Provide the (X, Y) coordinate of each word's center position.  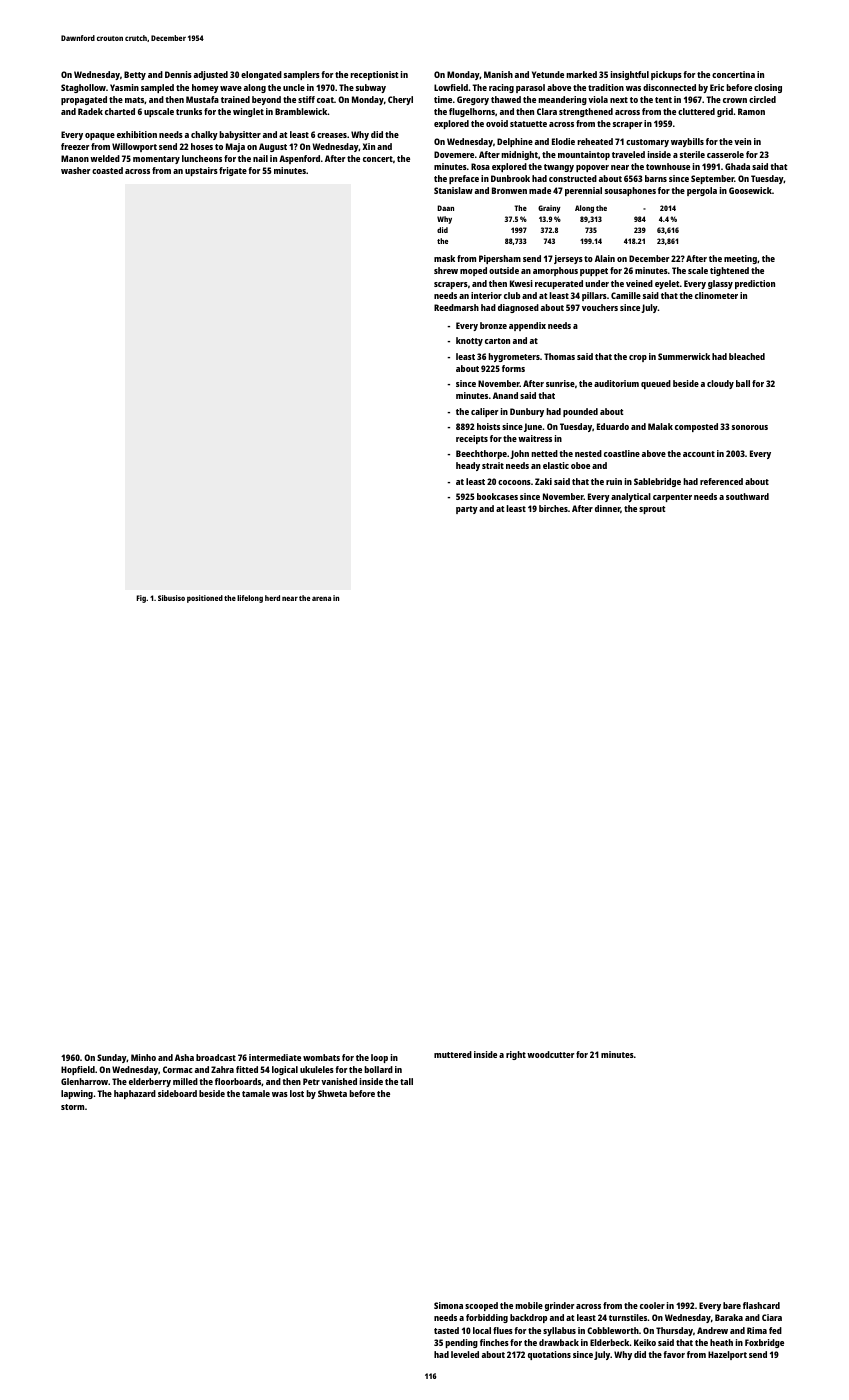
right (516, 1055)
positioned (205, 599)
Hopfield (78, 1070)
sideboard (177, 1093)
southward (747, 496)
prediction (755, 284)
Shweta (332, 1093)
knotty (469, 341)
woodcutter (551, 1054)
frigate (233, 171)
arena (321, 598)
